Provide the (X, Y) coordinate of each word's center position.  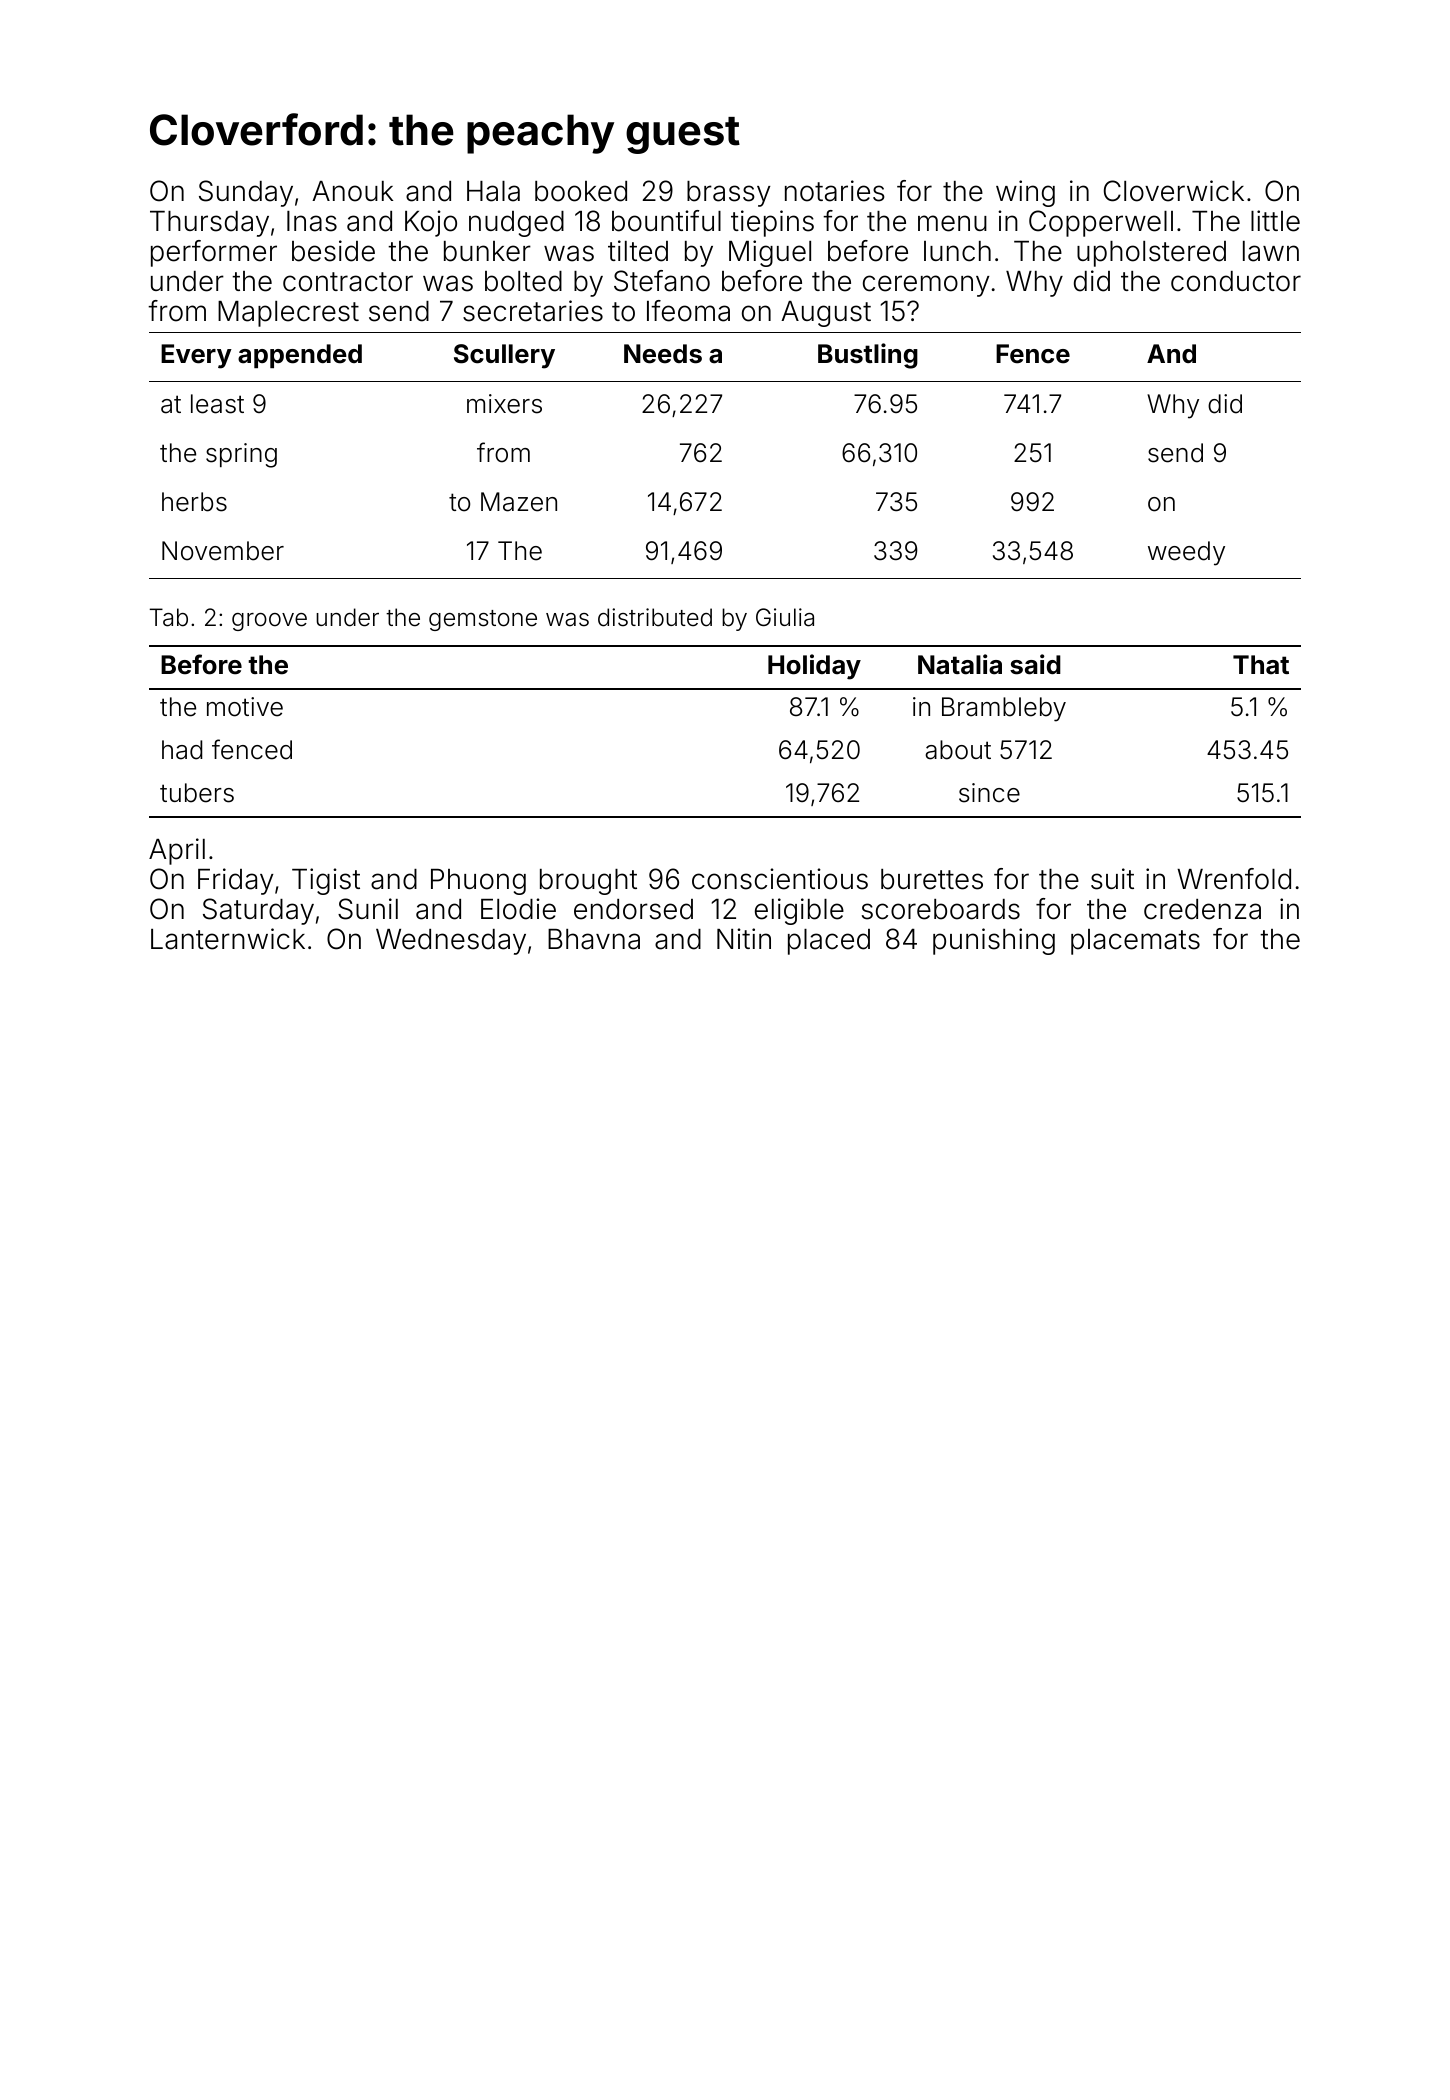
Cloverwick (1174, 191)
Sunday (246, 193)
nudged (516, 224)
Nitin (744, 938)
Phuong (478, 882)
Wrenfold (1234, 879)
